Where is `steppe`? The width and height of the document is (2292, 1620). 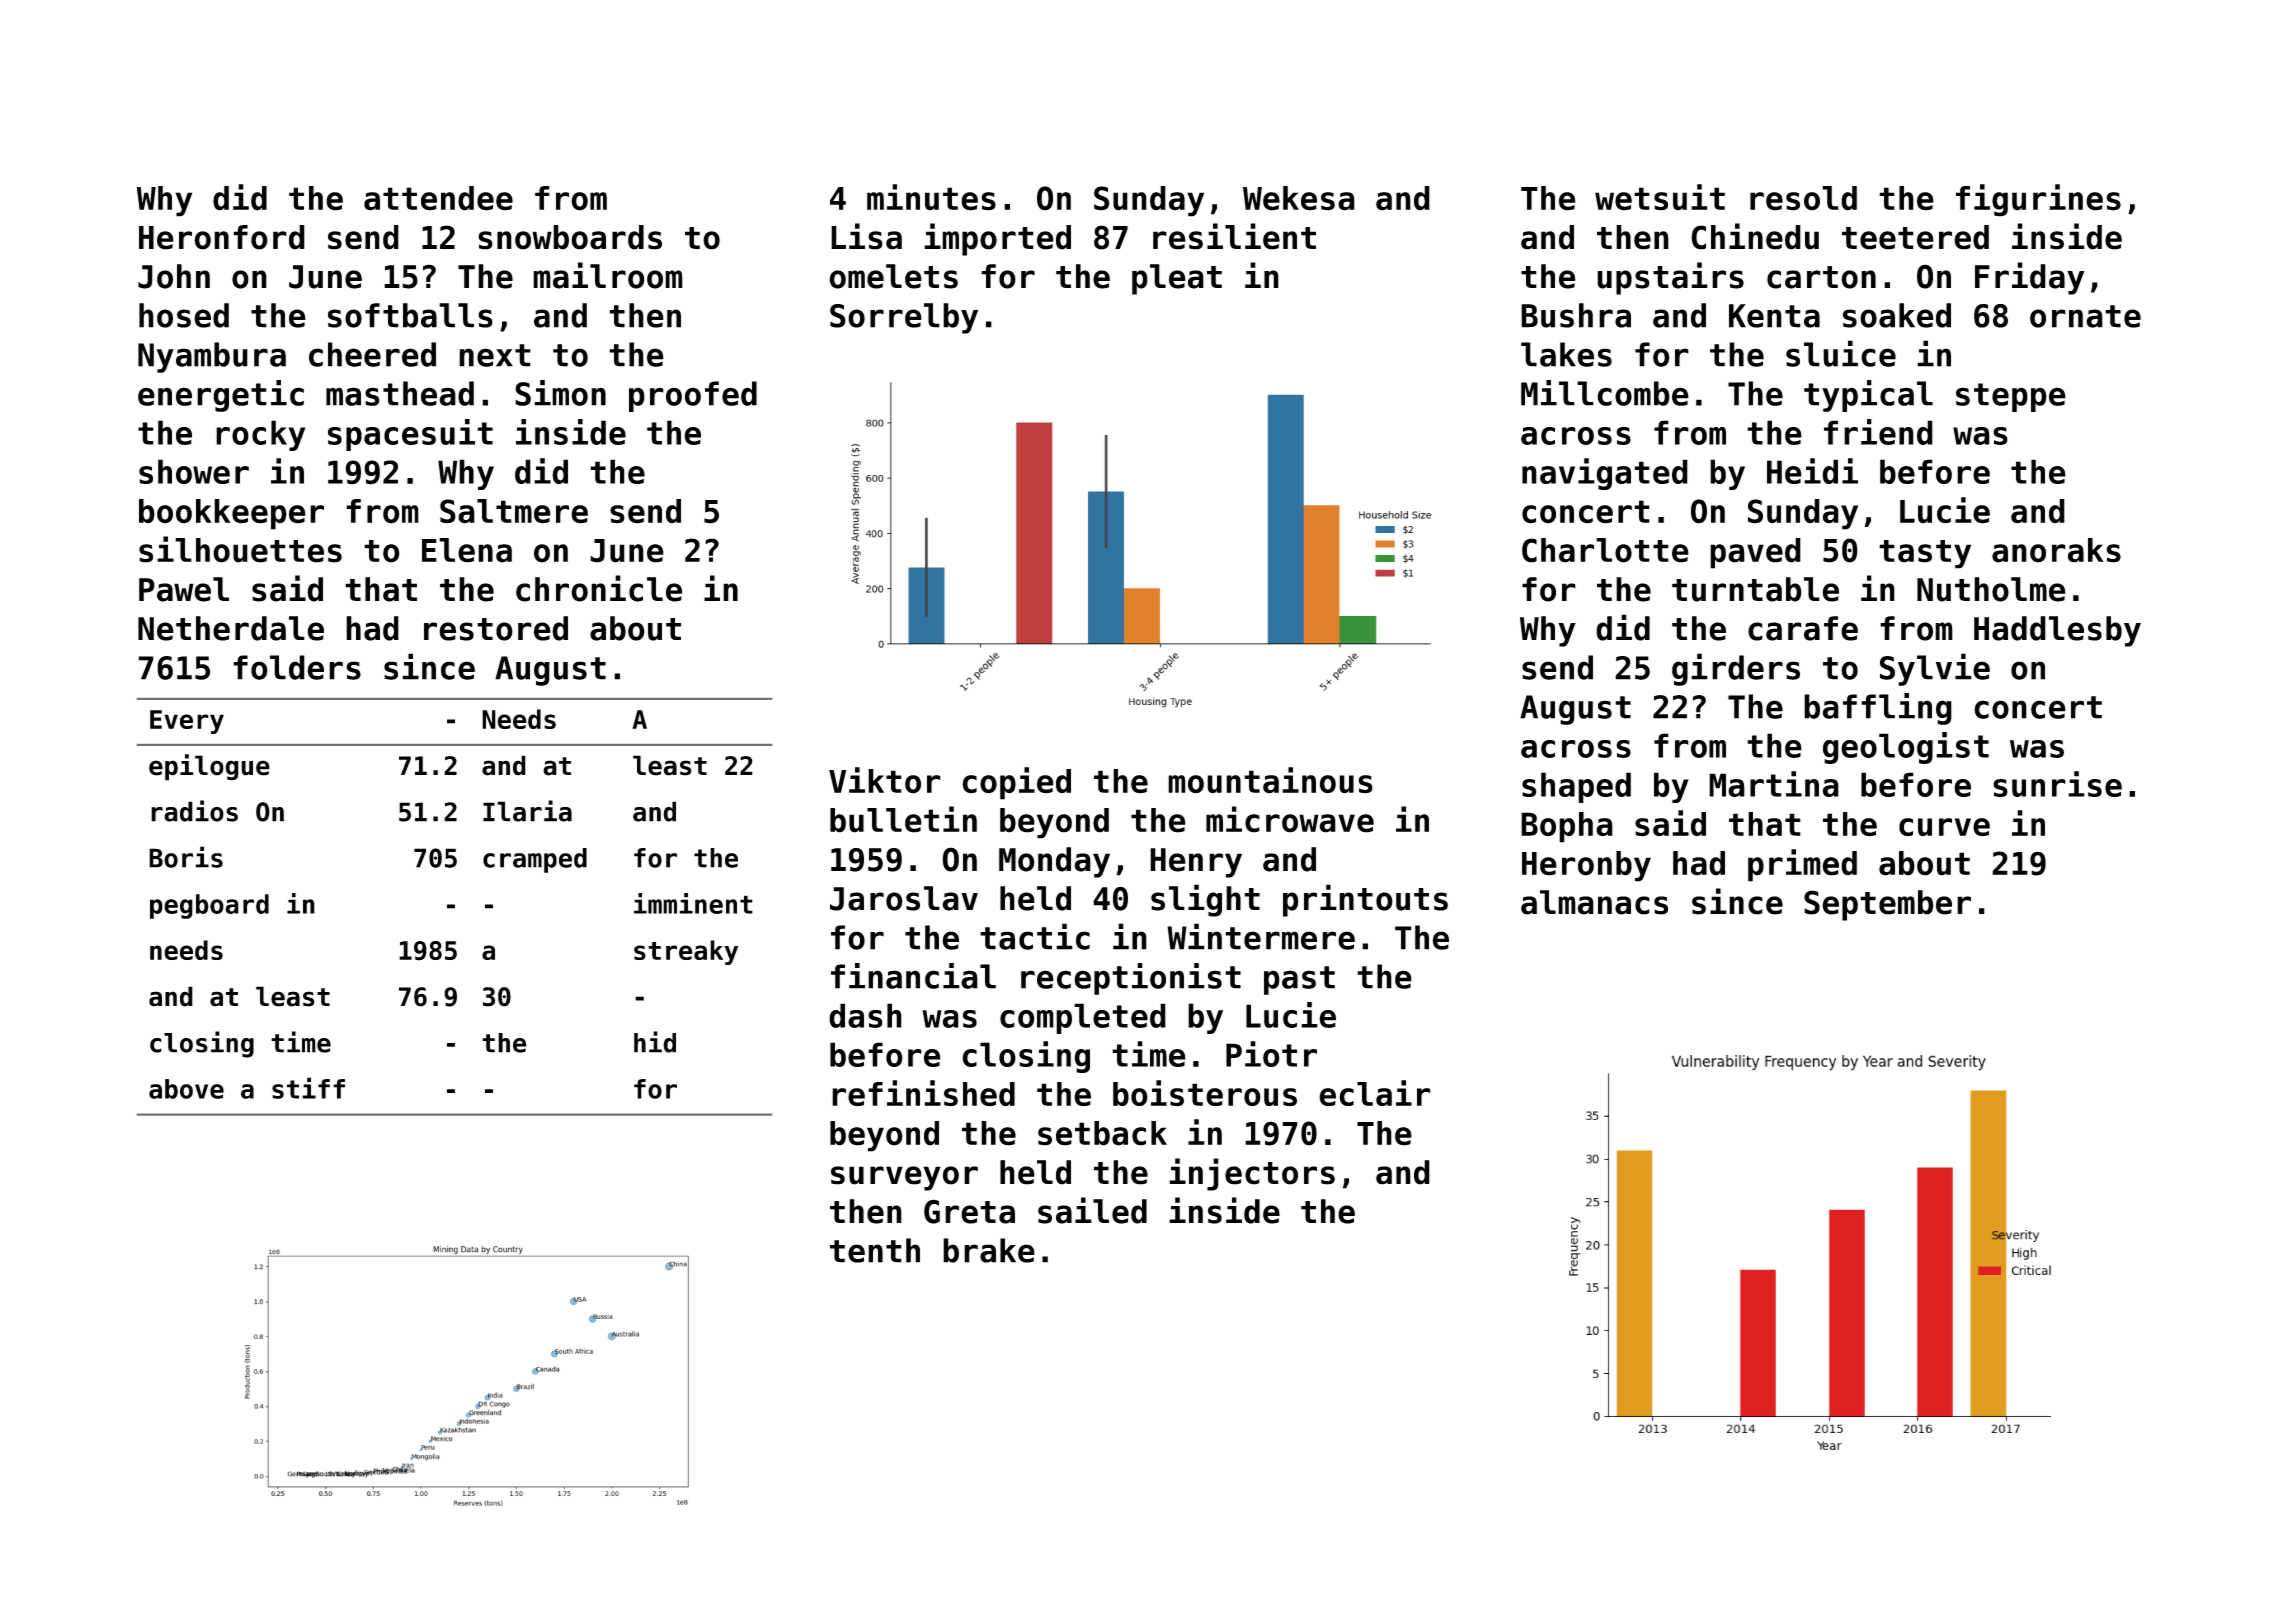
steppe is located at coordinates (2011, 397).
